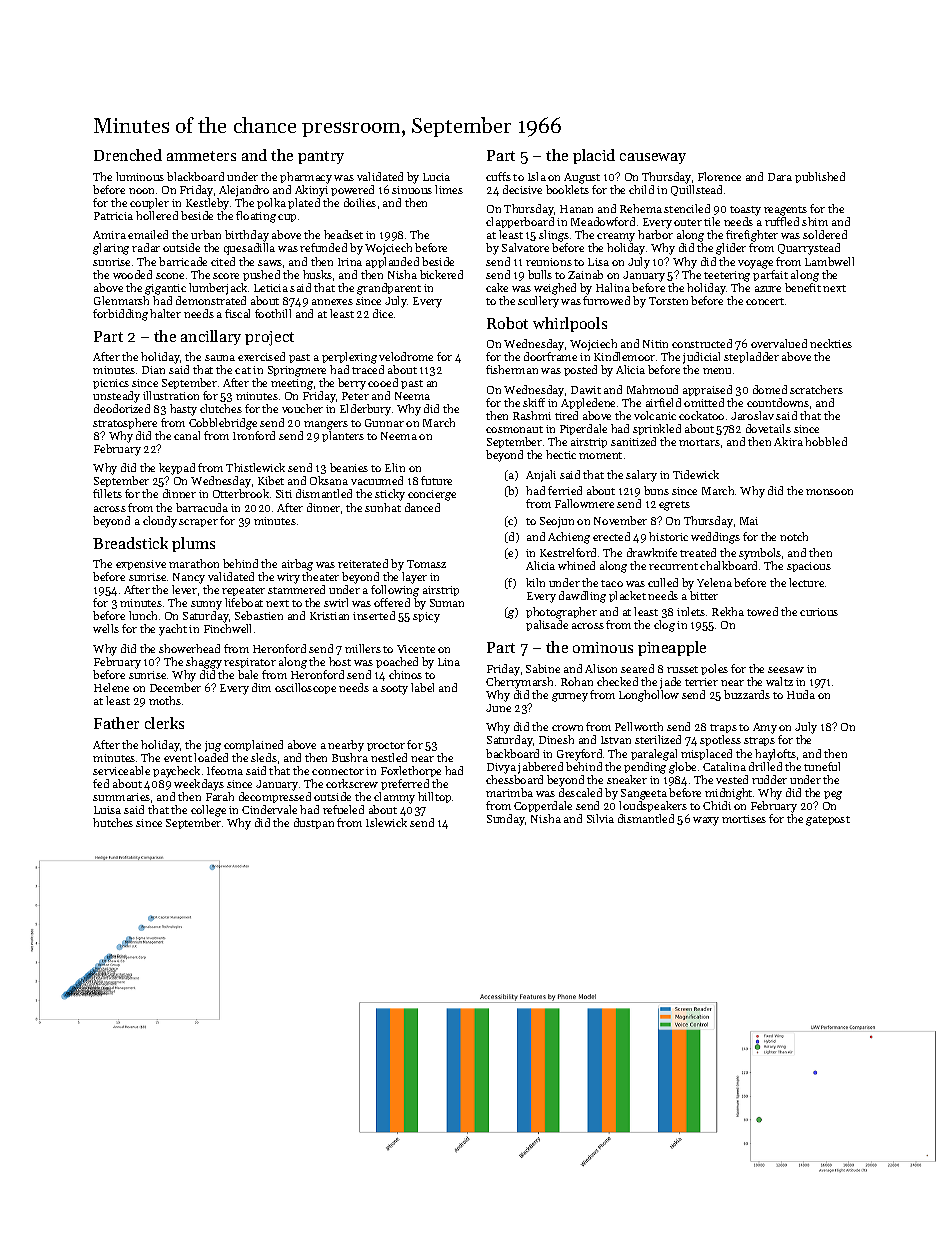 The width and height of the document is (952, 1233). What do you see at coordinates (314, 823) in the document?
I see `dustpan` at bounding box center [314, 823].
